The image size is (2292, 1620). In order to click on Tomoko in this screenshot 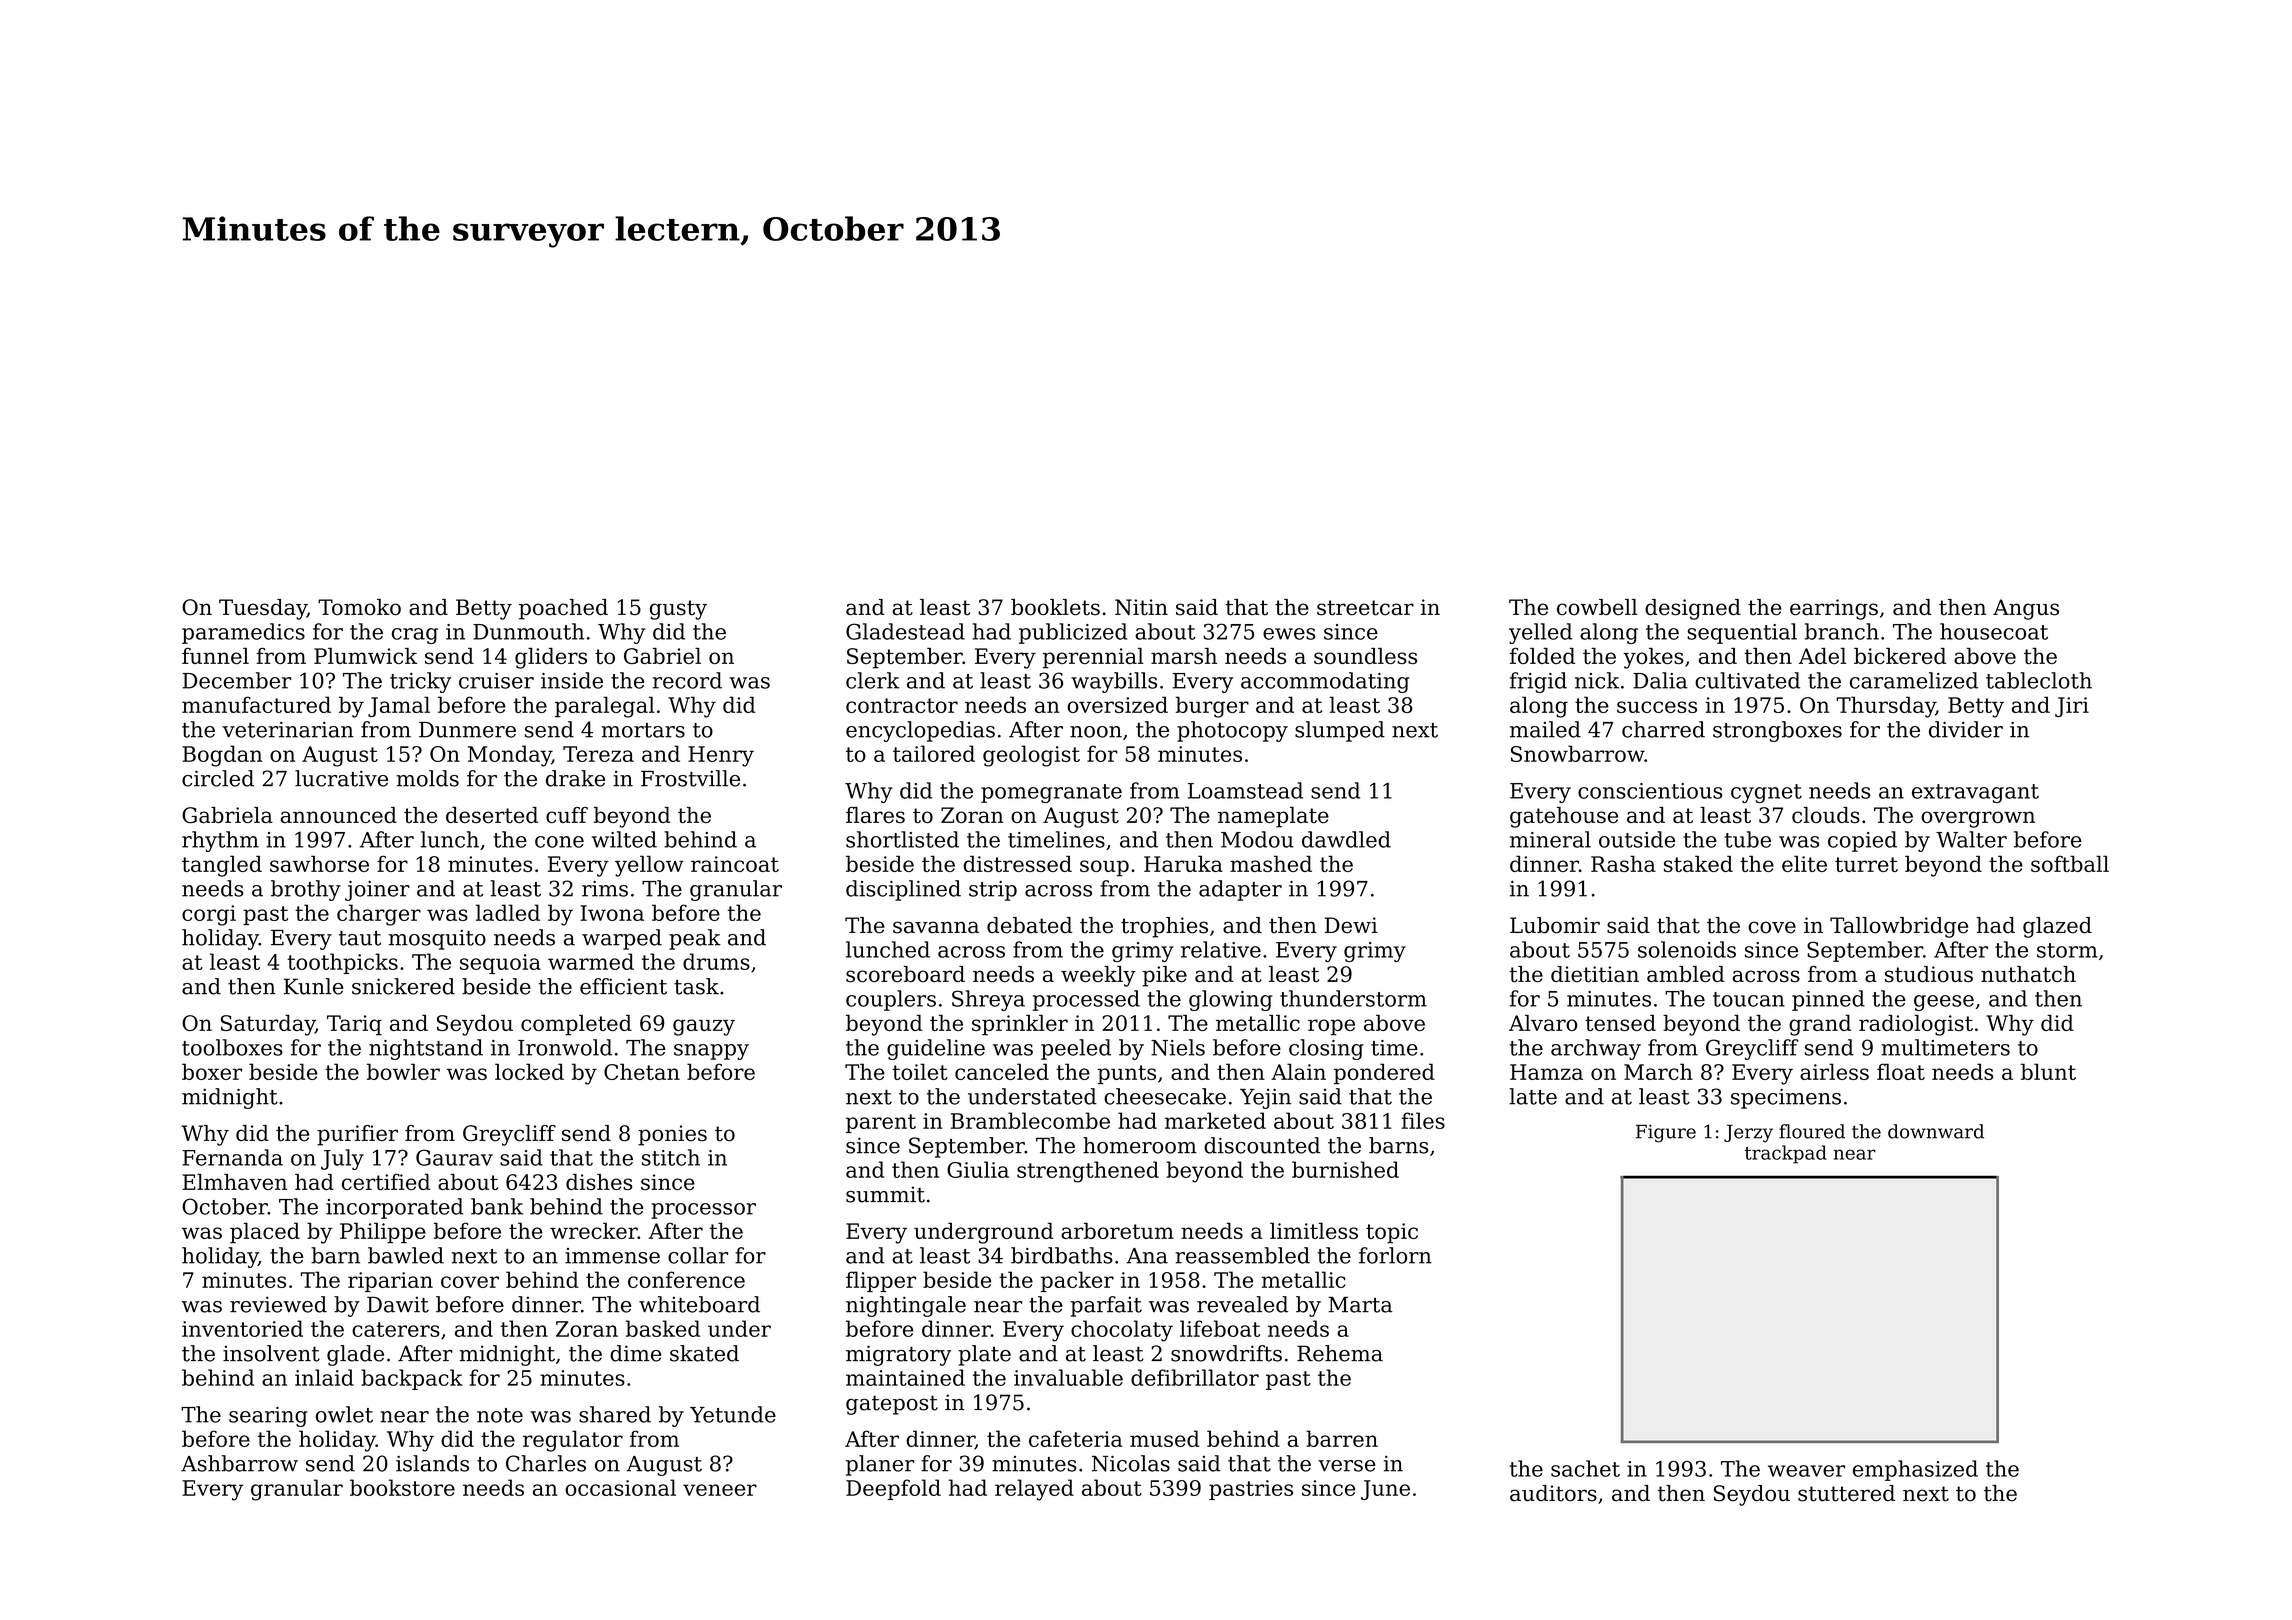, I will do `click(359, 607)`.
